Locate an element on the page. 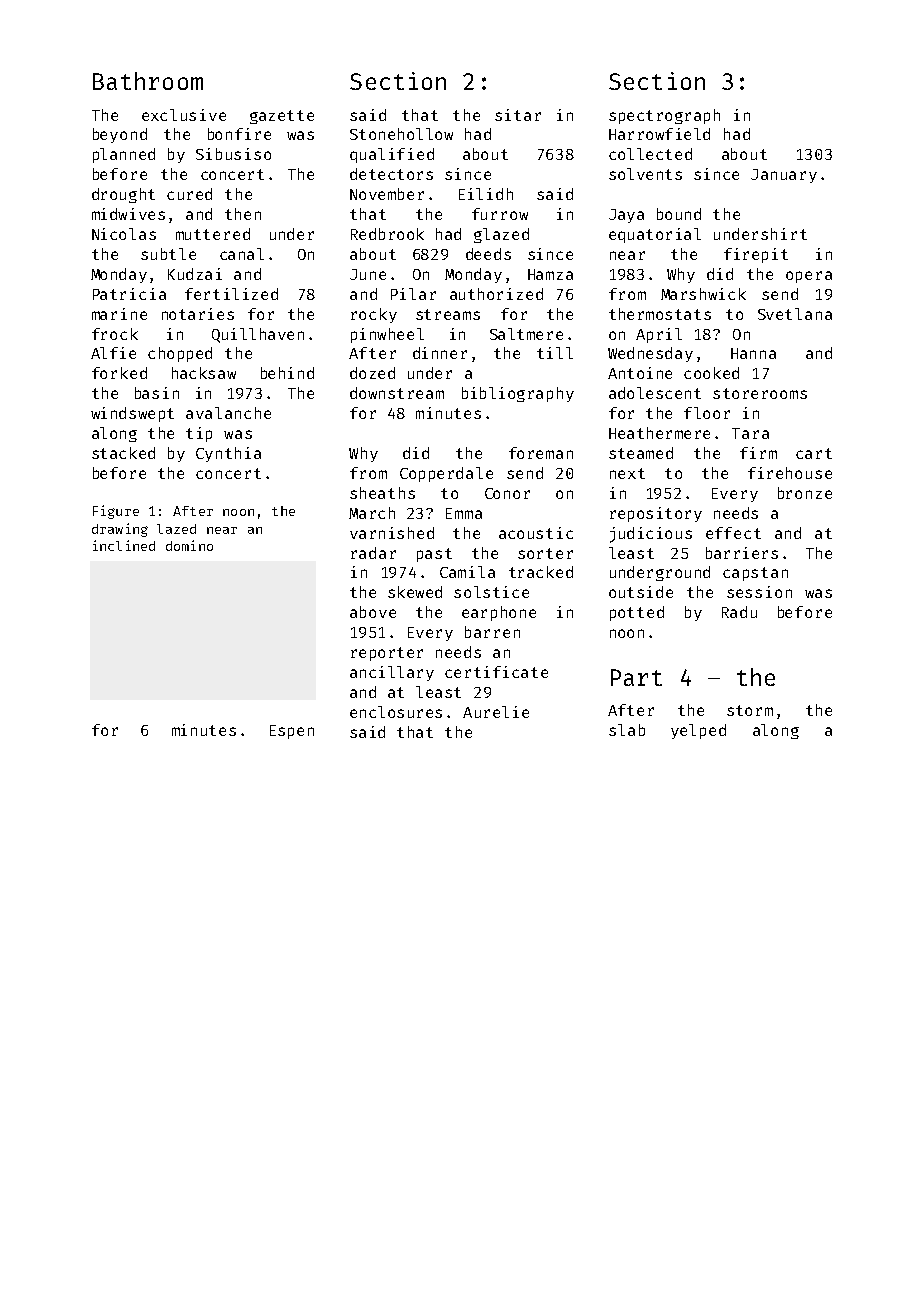  past is located at coordinates (434, 555).
